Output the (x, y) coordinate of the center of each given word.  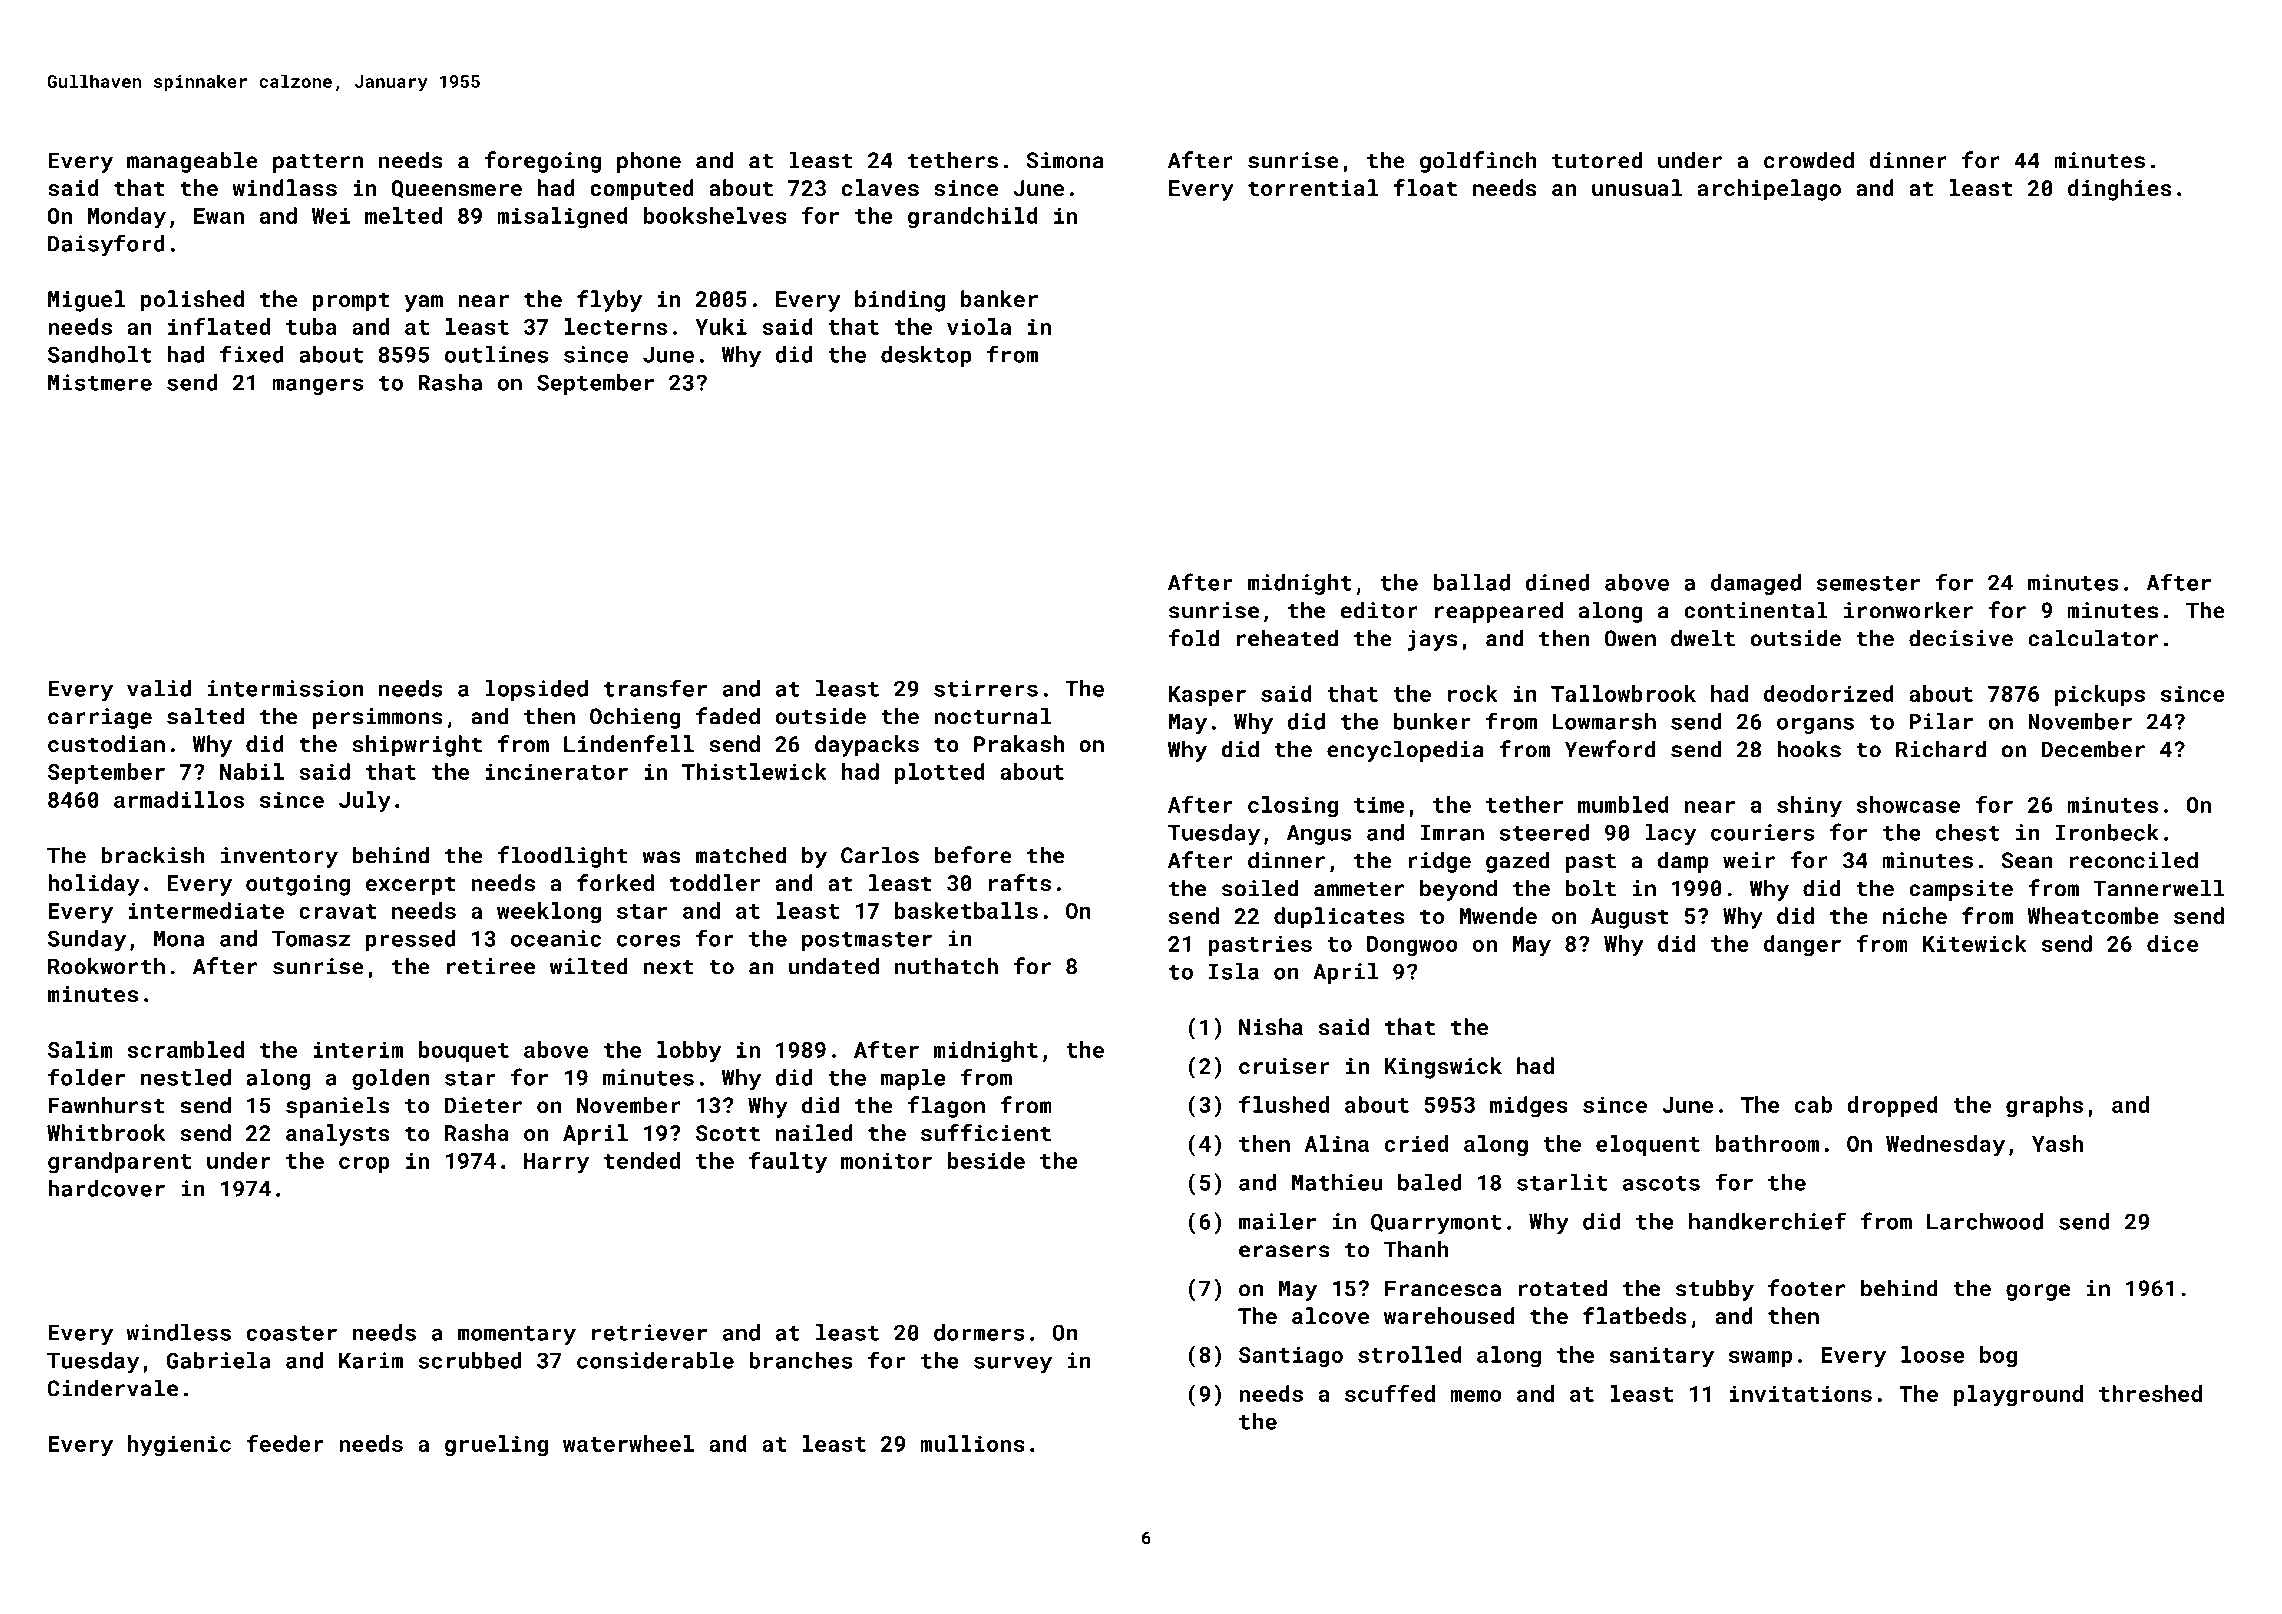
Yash (2057, 1143)
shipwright (417, 746)
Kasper (1207, 696)
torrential (1313, 187)
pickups (2100, 695)
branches (801, 1360)
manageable (192, 162)
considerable (655, 1360)
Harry (556, 1163)
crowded (1809, 160)
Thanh (1416, 1249)
